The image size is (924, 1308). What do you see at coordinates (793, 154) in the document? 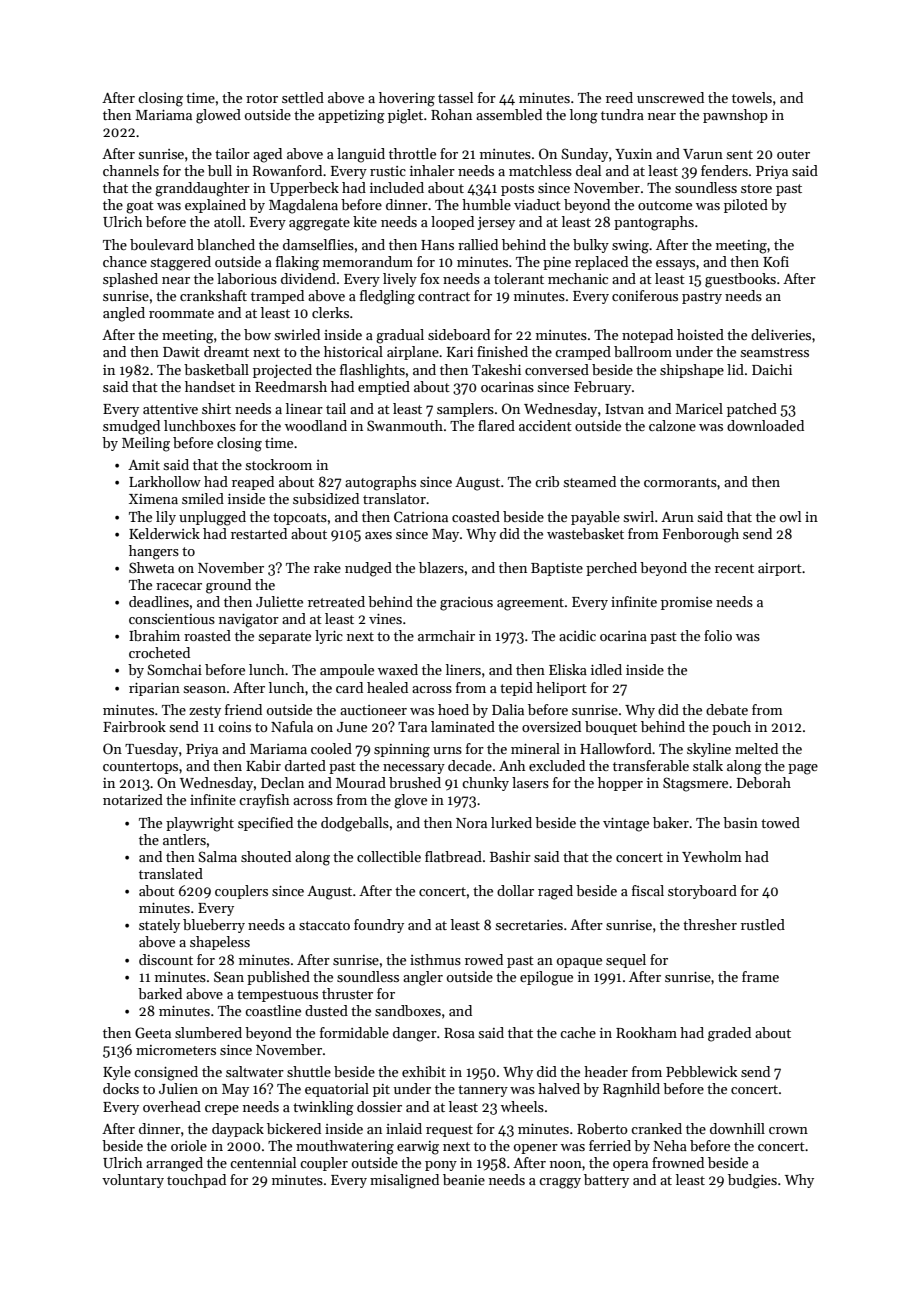
I see `outer` at bounding box center [793, 154].
